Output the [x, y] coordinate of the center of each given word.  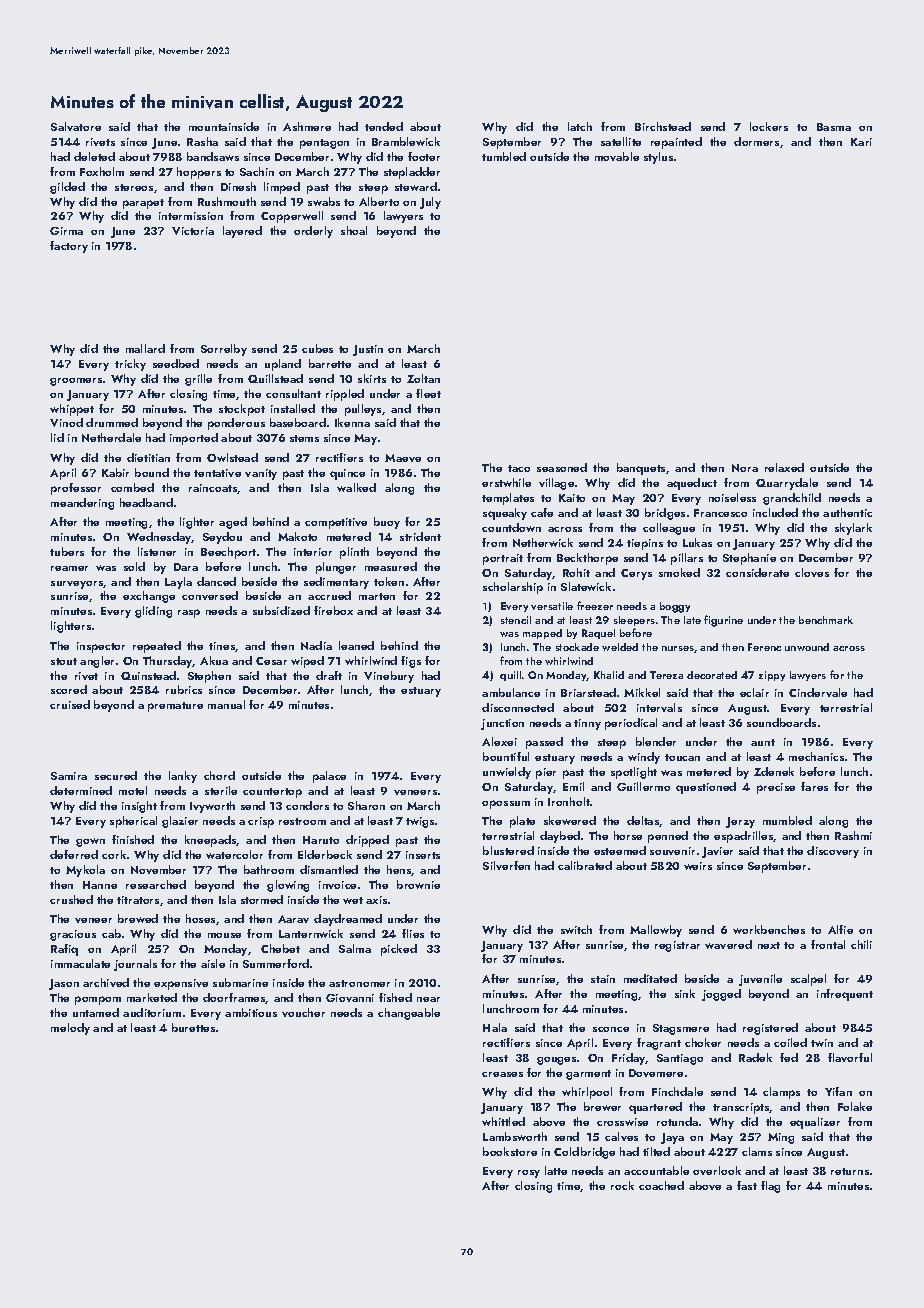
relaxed [784, 467]
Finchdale [677, 1091]
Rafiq [64, 950]
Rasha [202, 141]
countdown [511, 527]
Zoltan [423, 378]
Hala [495, 1027]
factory [69, 247]
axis [376, 900]
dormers [756, 141]
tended [384, 126]
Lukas [697, 542]
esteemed [620, 850]
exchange [149, 597]
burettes [193, 1027]
